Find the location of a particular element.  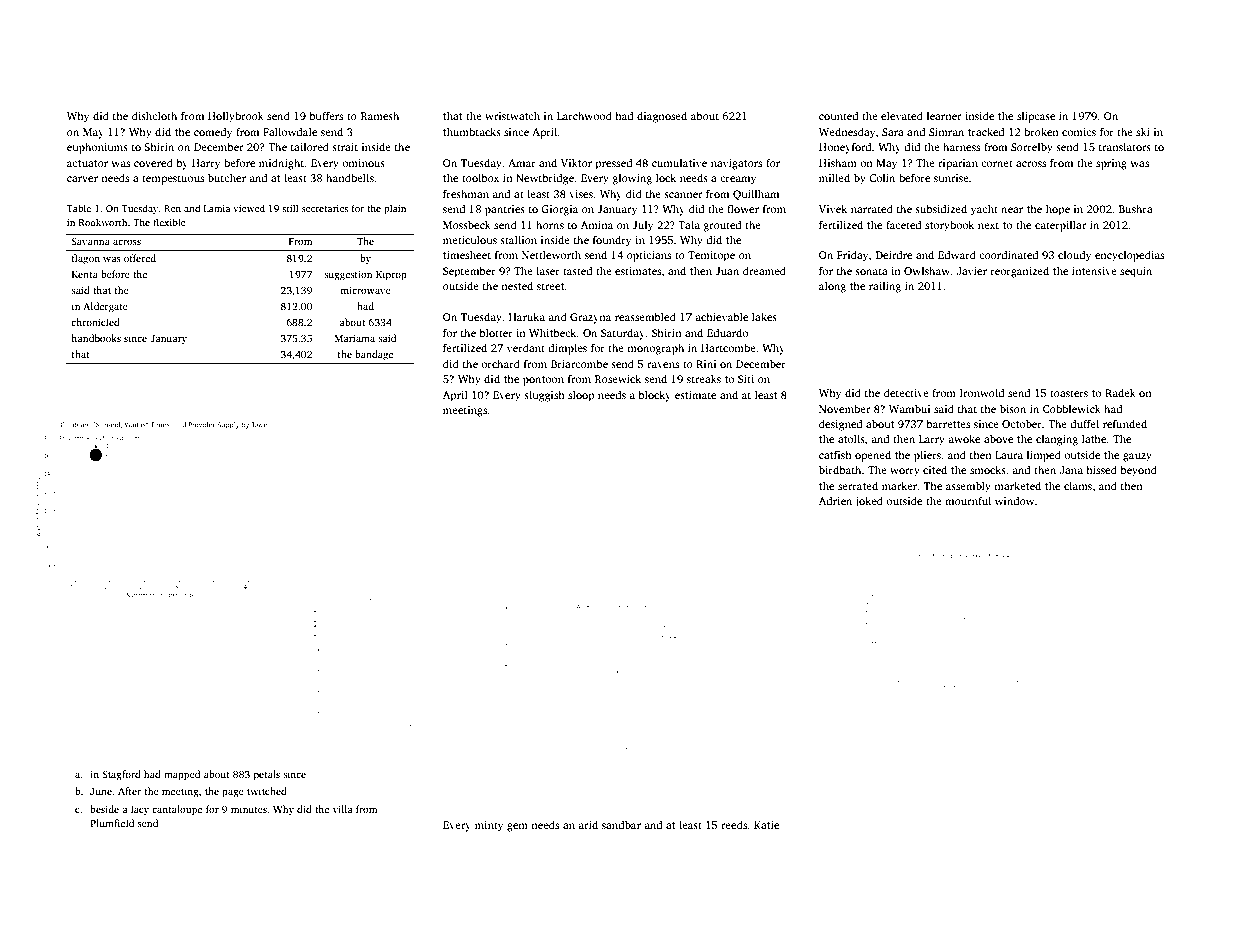

detective is located at coordinates (906, 392).
